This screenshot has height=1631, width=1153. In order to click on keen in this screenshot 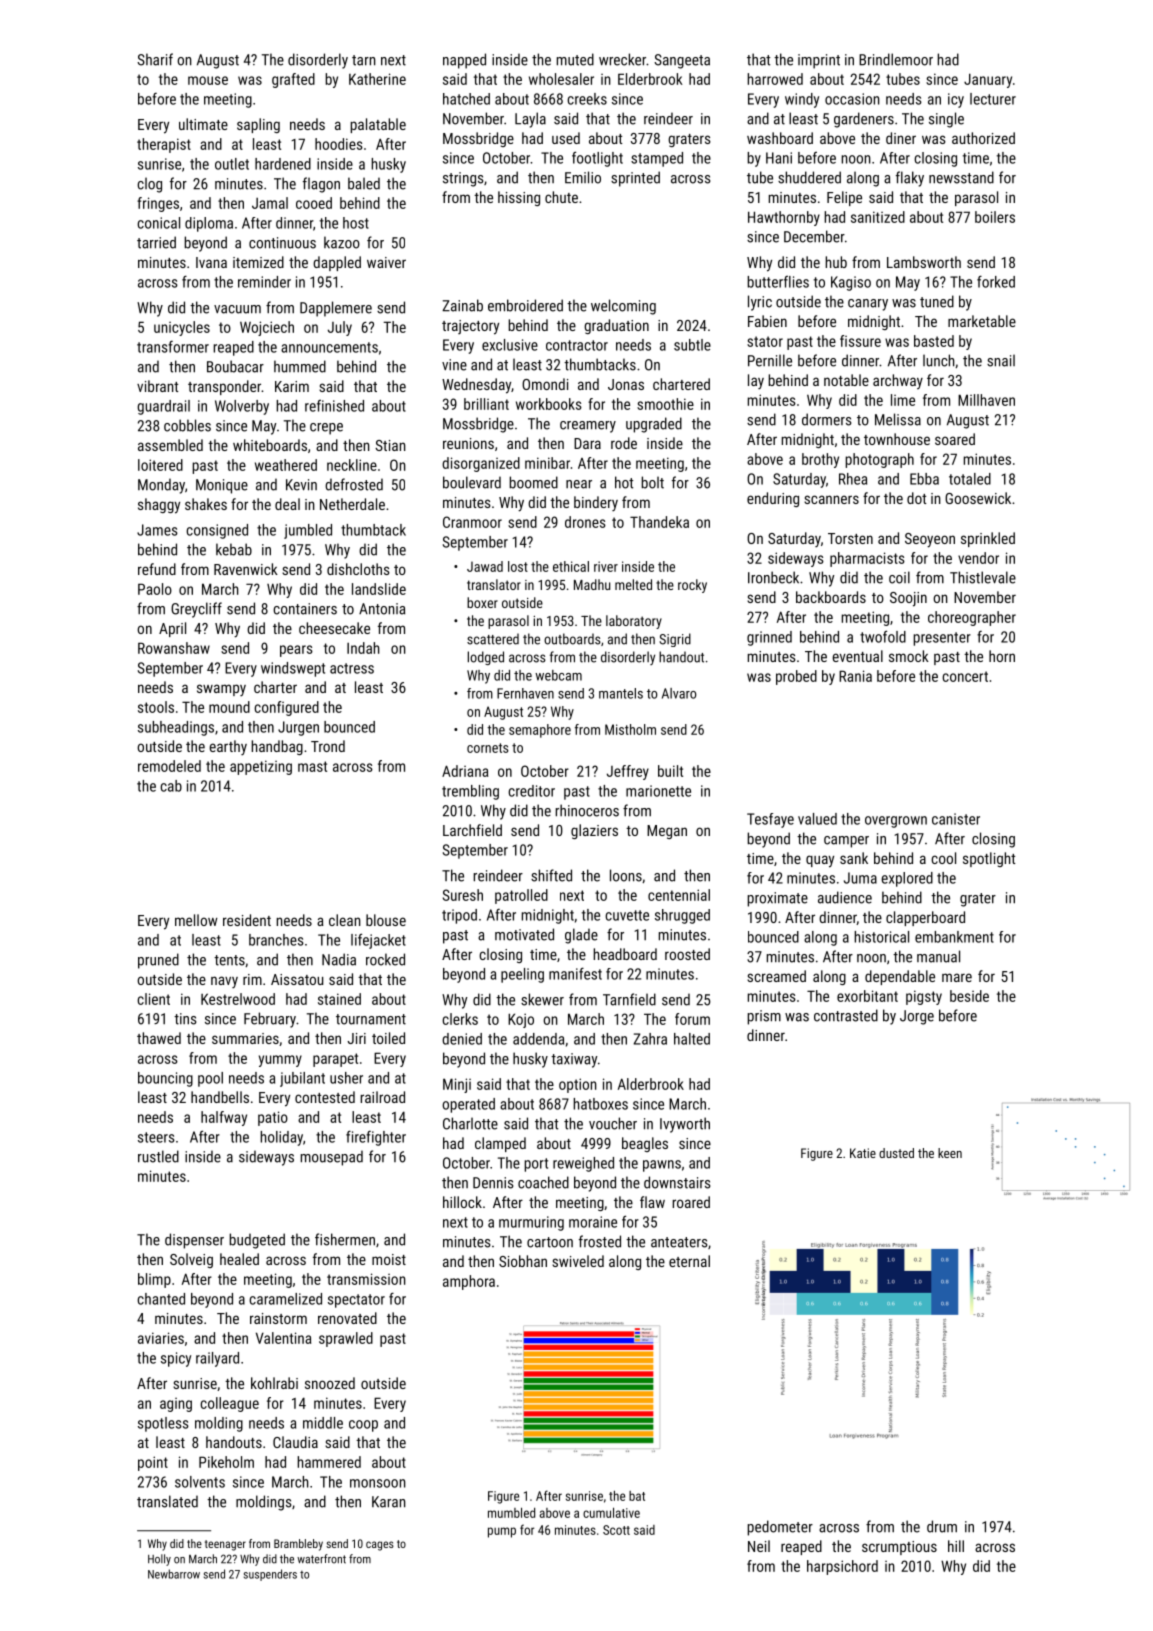, I will do `click(950, 1153)`.
